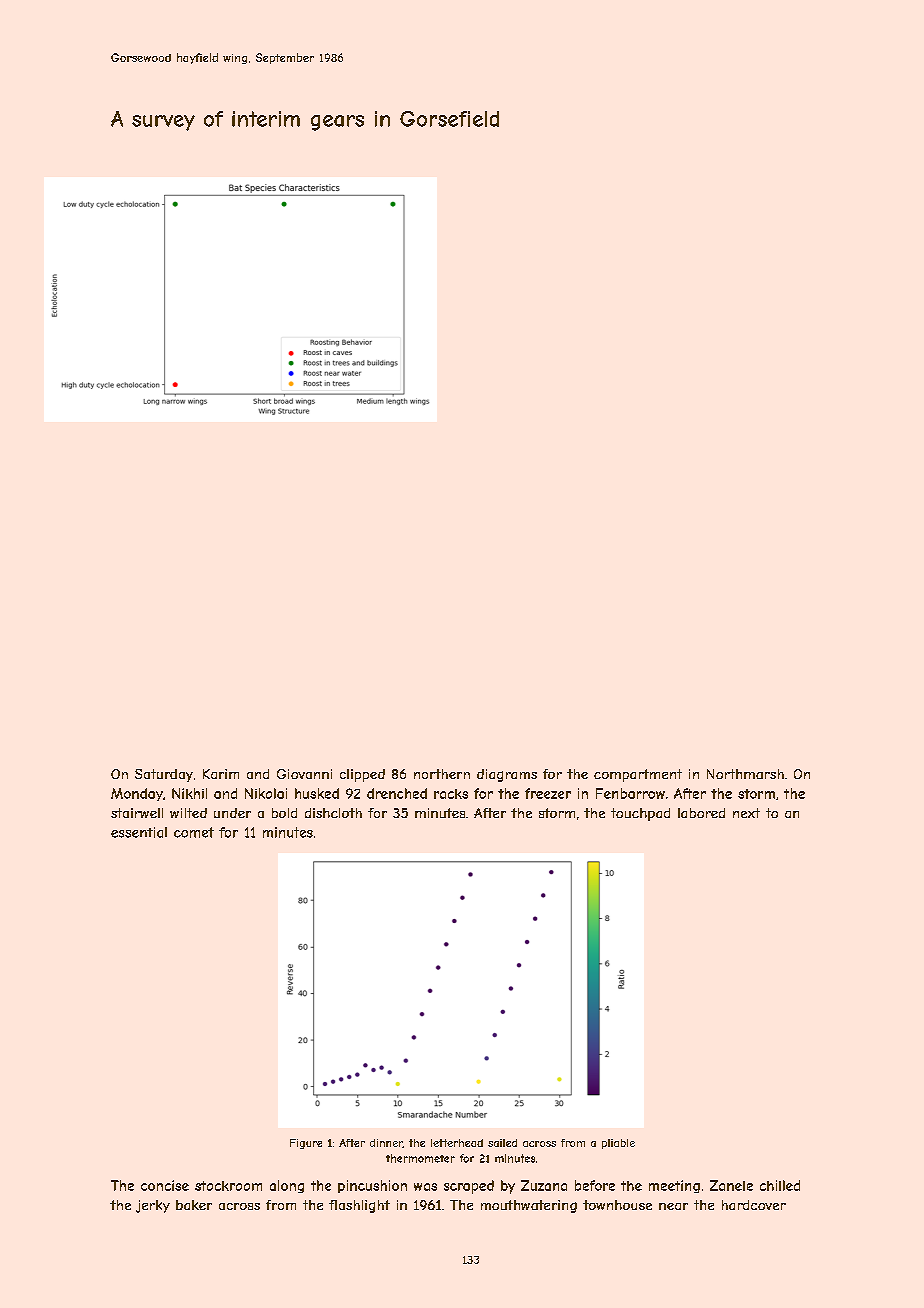  What do you see at coordinates (333, 813) in the screenshot?
I see `dishcloth` at bounding box center [333, 813].
